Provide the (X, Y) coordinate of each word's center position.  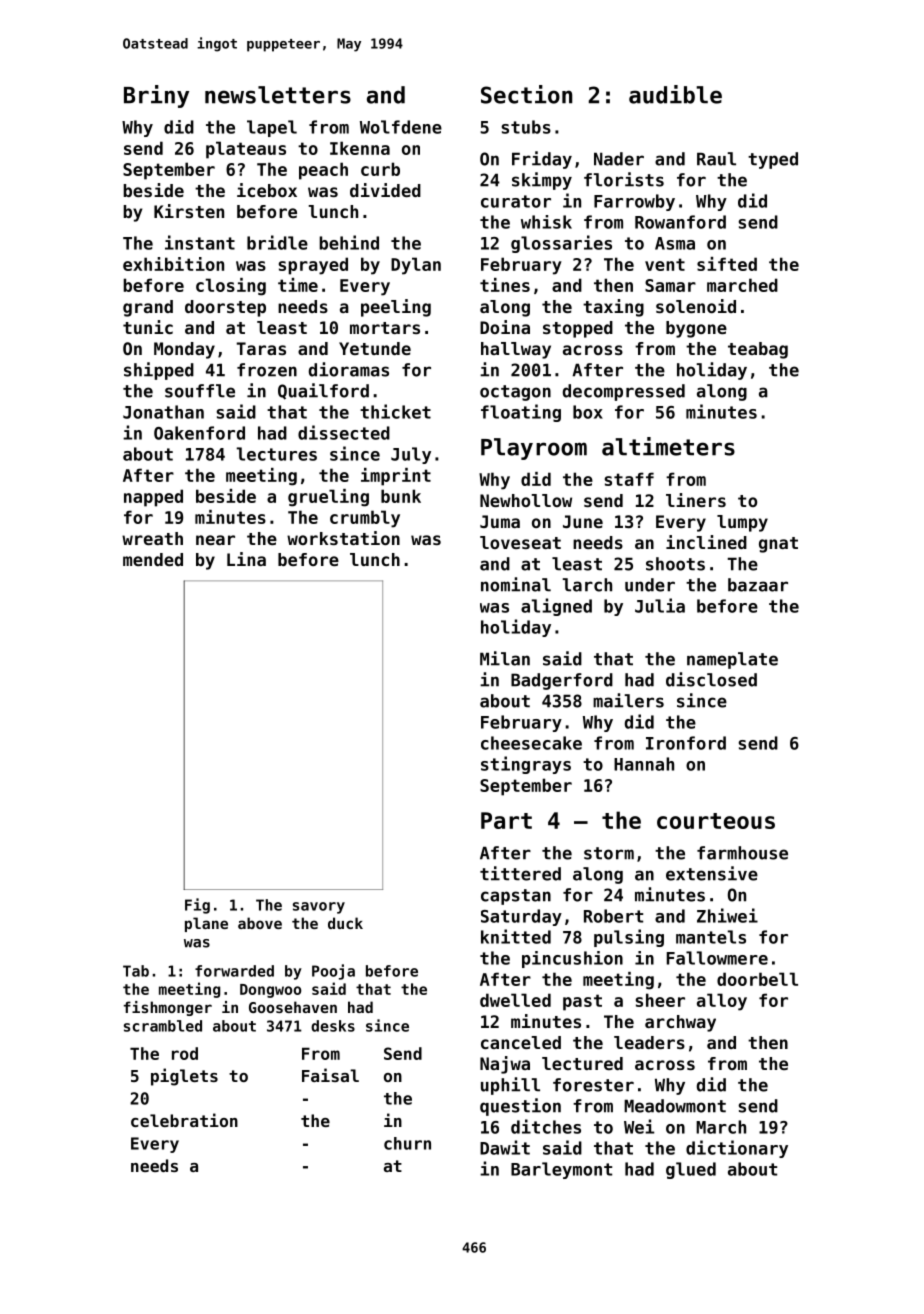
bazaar (758, 585)
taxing (613, 308)
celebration (184, 1120)
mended (153, 559)
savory (319, 908)
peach (323, 171)
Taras (261, 348)
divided (385, 190)
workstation (343, 538)
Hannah (644, 764)
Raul (716, 159)
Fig (197, 906)
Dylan (416, 266)
